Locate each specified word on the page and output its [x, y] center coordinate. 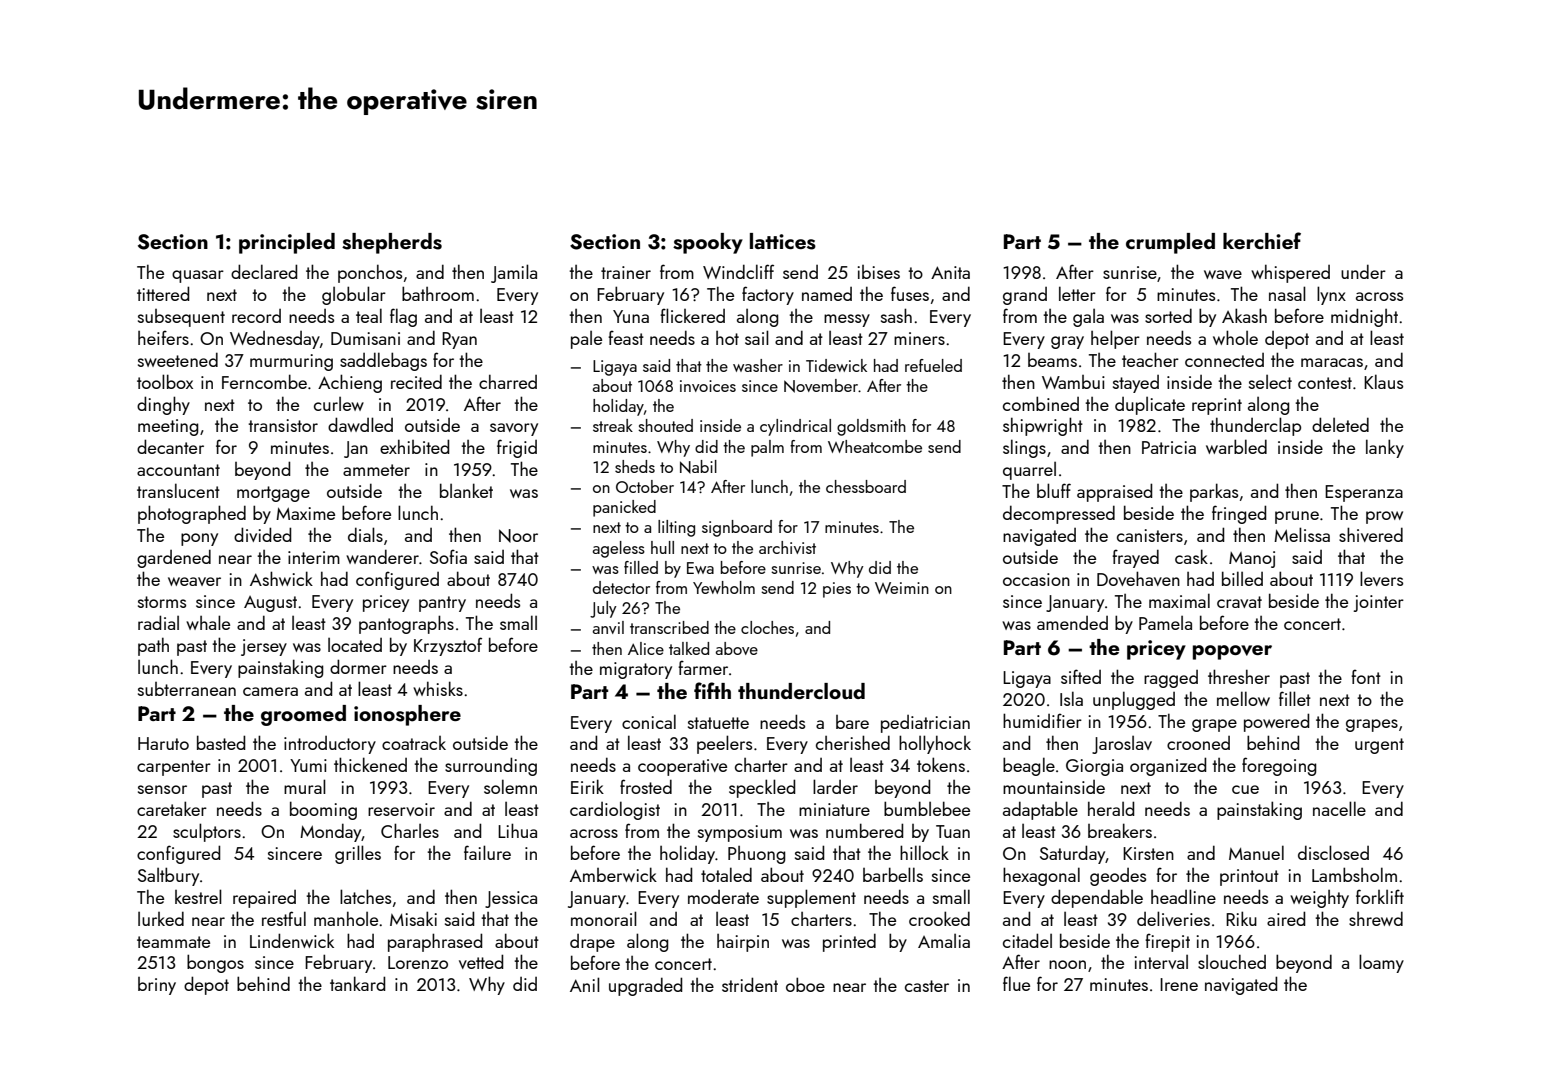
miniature [834, 809]
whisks [438, 688]
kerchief [1262, 240]
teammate [173, 942]
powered [1276, 722]
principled [287, 243]
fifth [712, 690]
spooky [708, 243]
